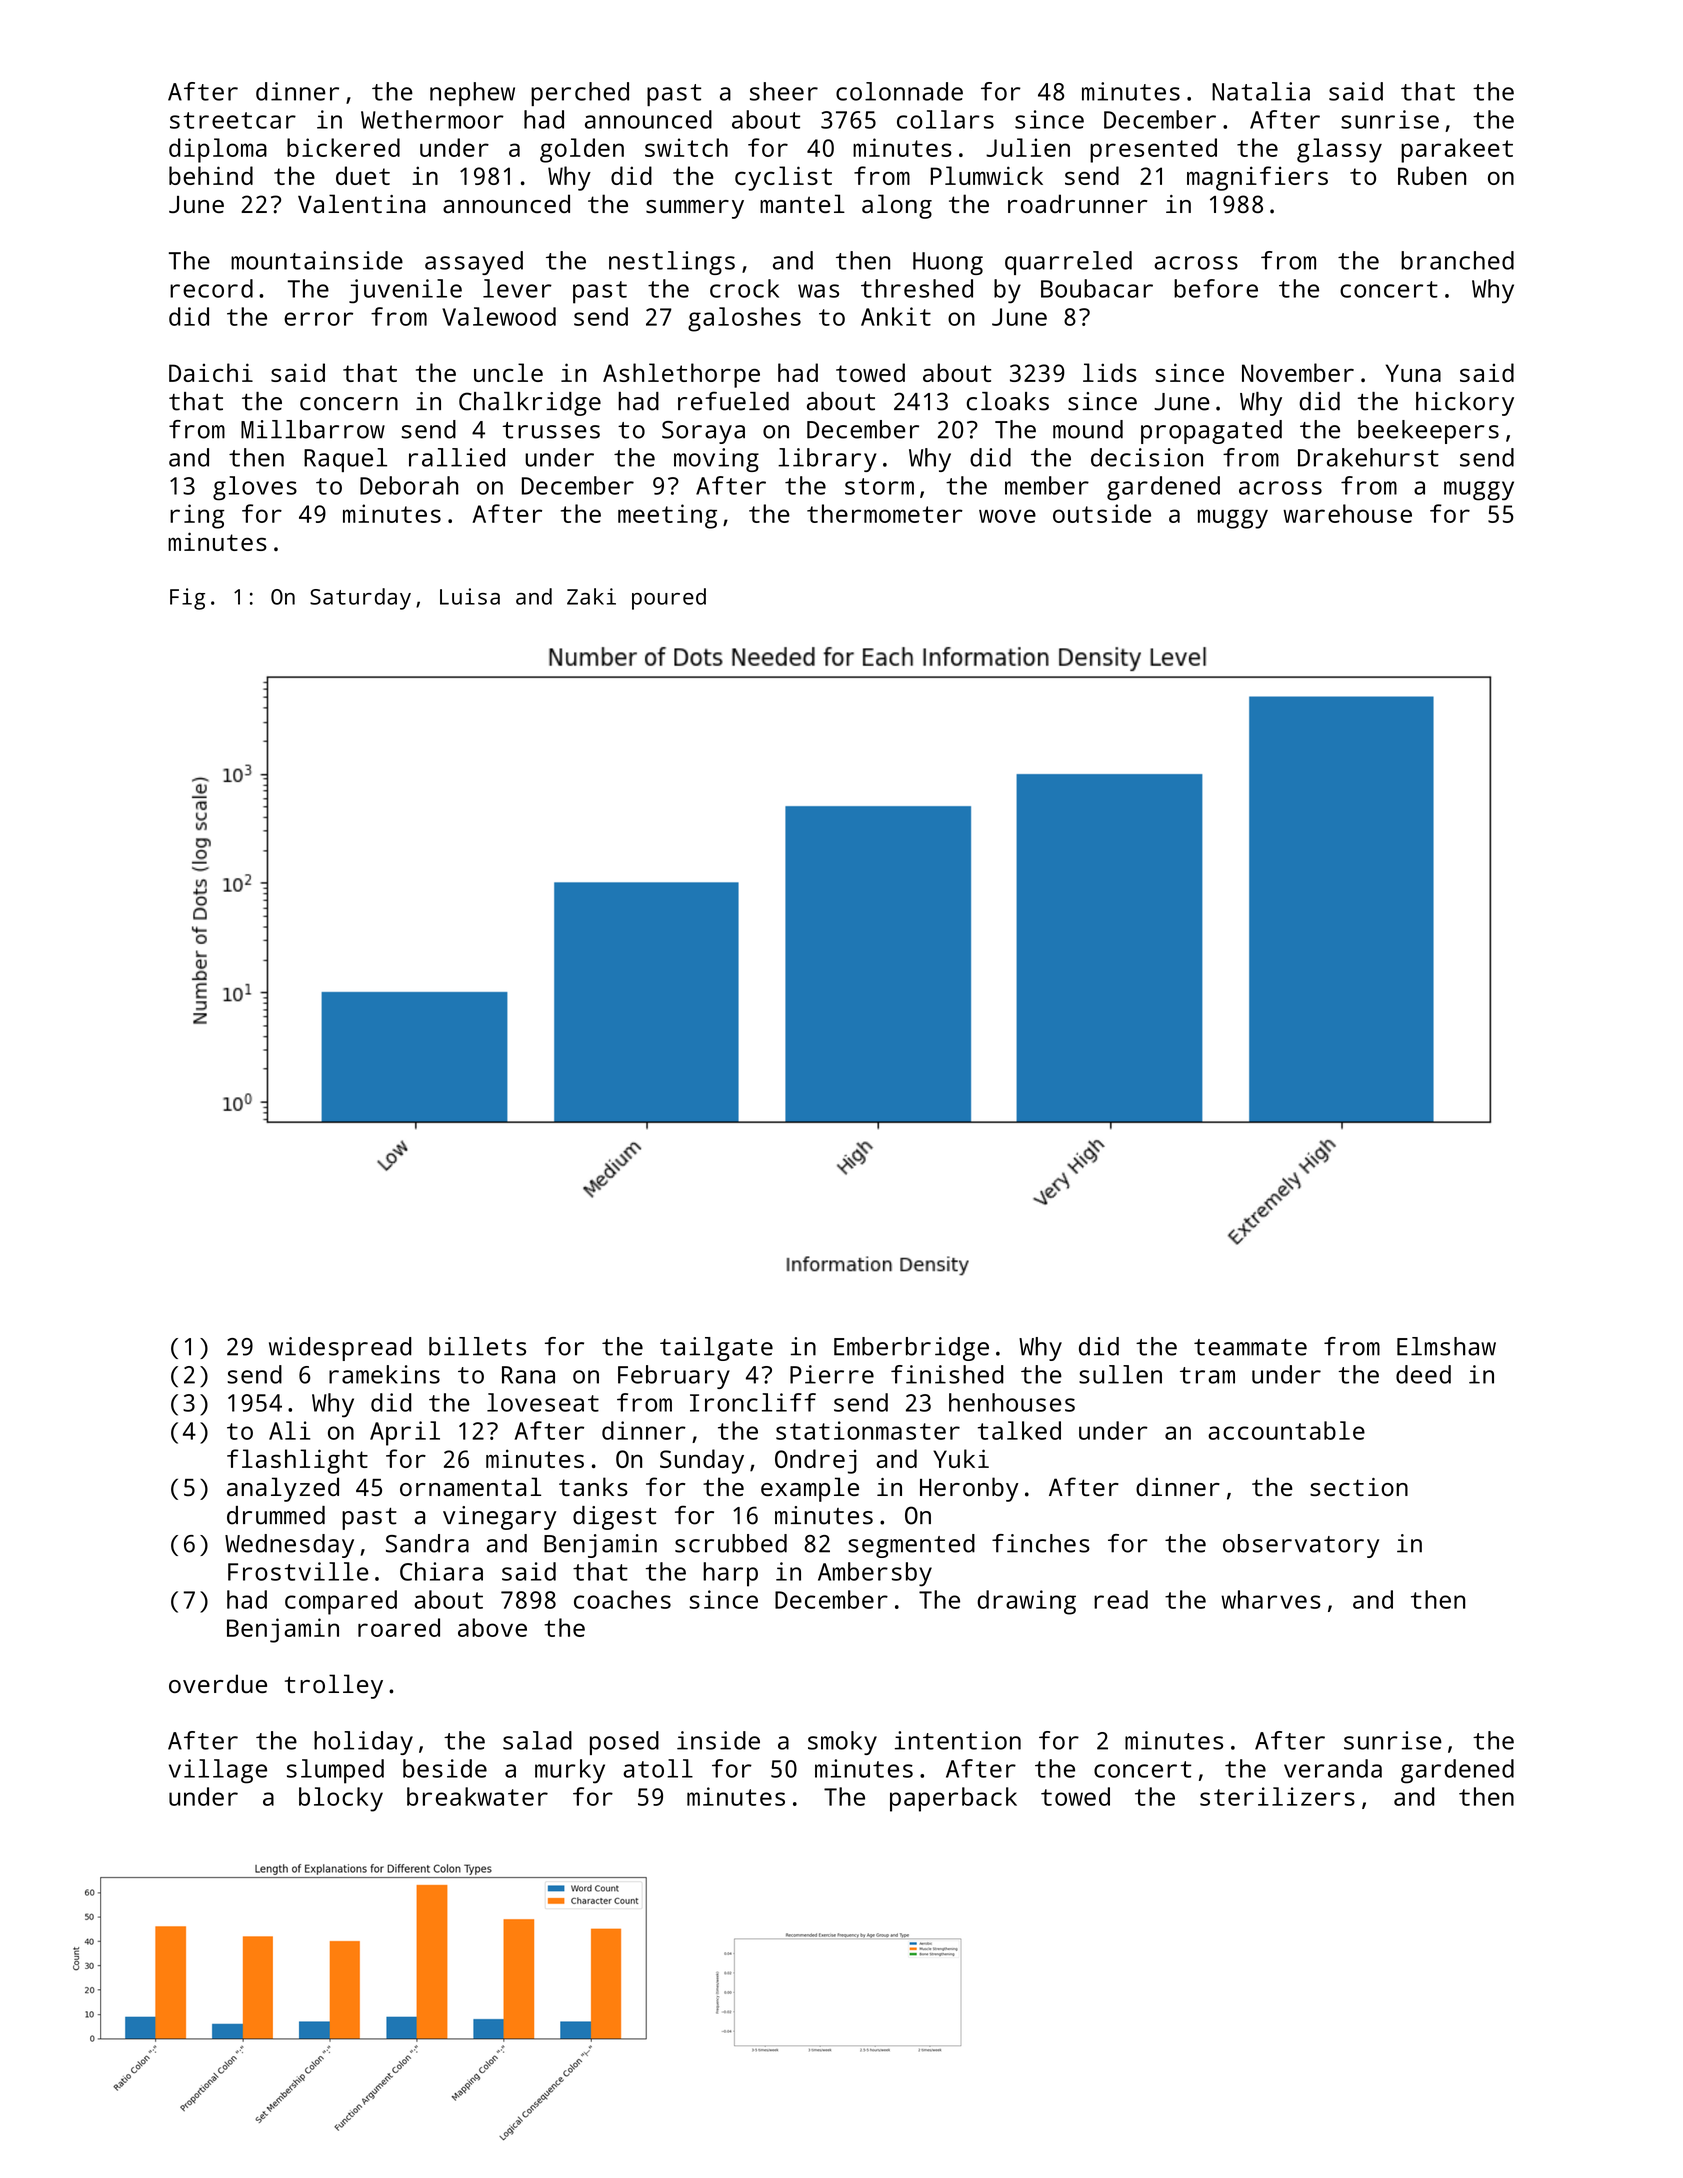  Describe the element at coordinates (384, 1374) in the screenshot. I see `ramekins` at that location.
